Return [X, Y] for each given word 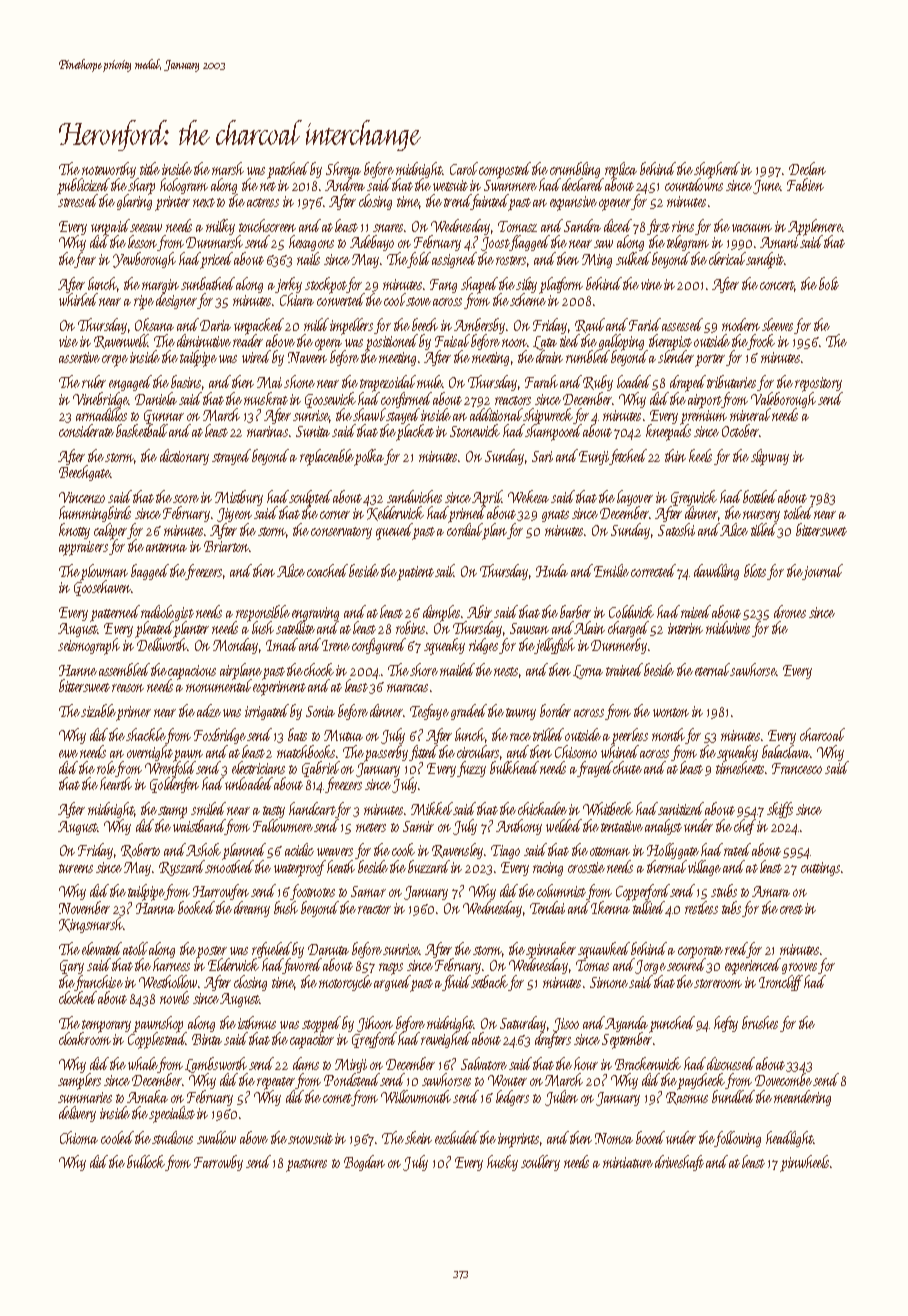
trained [624, 669]
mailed [457, 669]
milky [220, 227]
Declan [807, 168]
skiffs [780, 810]
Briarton [226, 546]
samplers [79, 1081]
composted [505, 170]
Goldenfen [174, 785]
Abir [479, 611]
